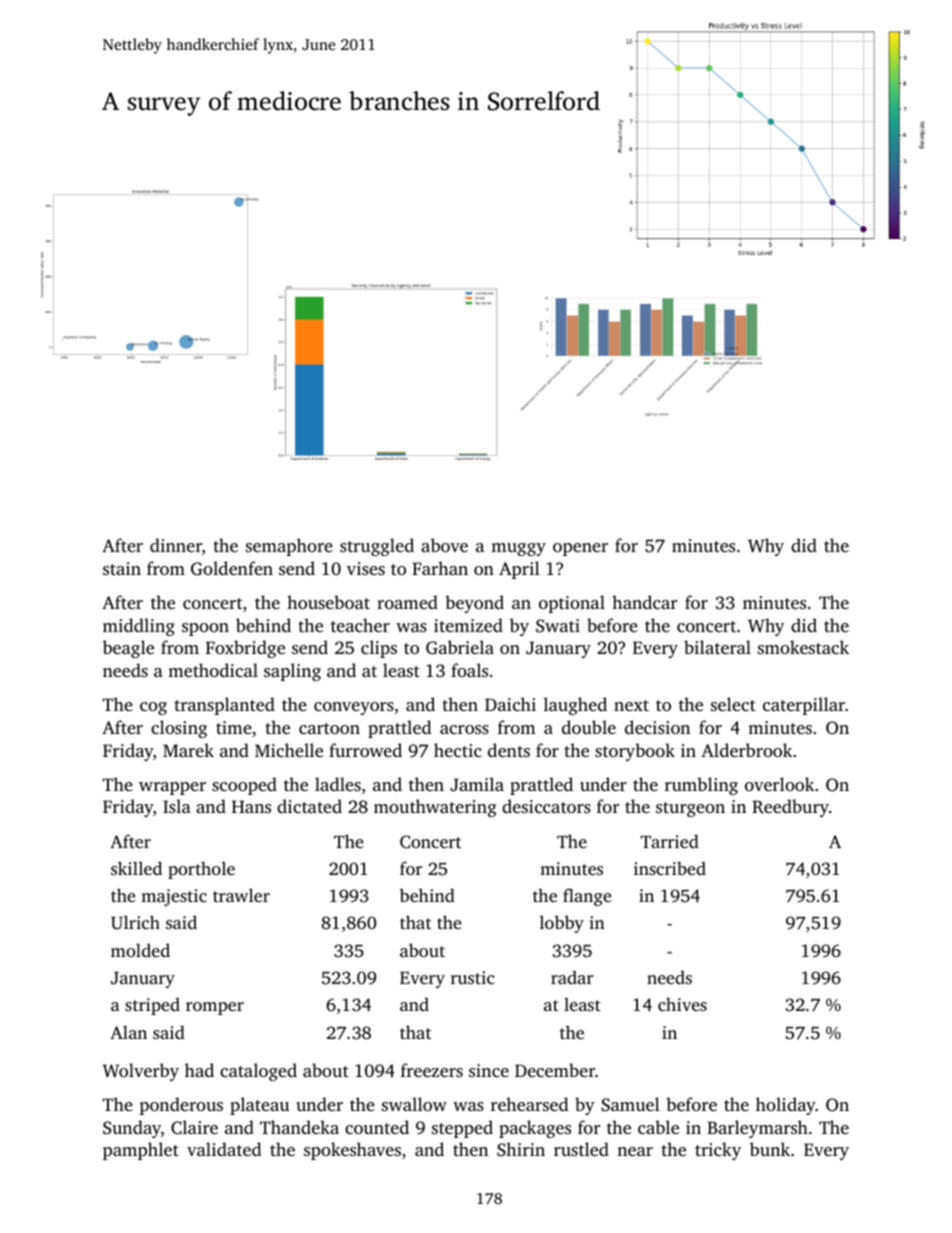 This screenshot has width=952, height=1233. What do you see at coordinates (377, 547) in the screenshot?
I see `struggled` at bounding box center [377, 547].
